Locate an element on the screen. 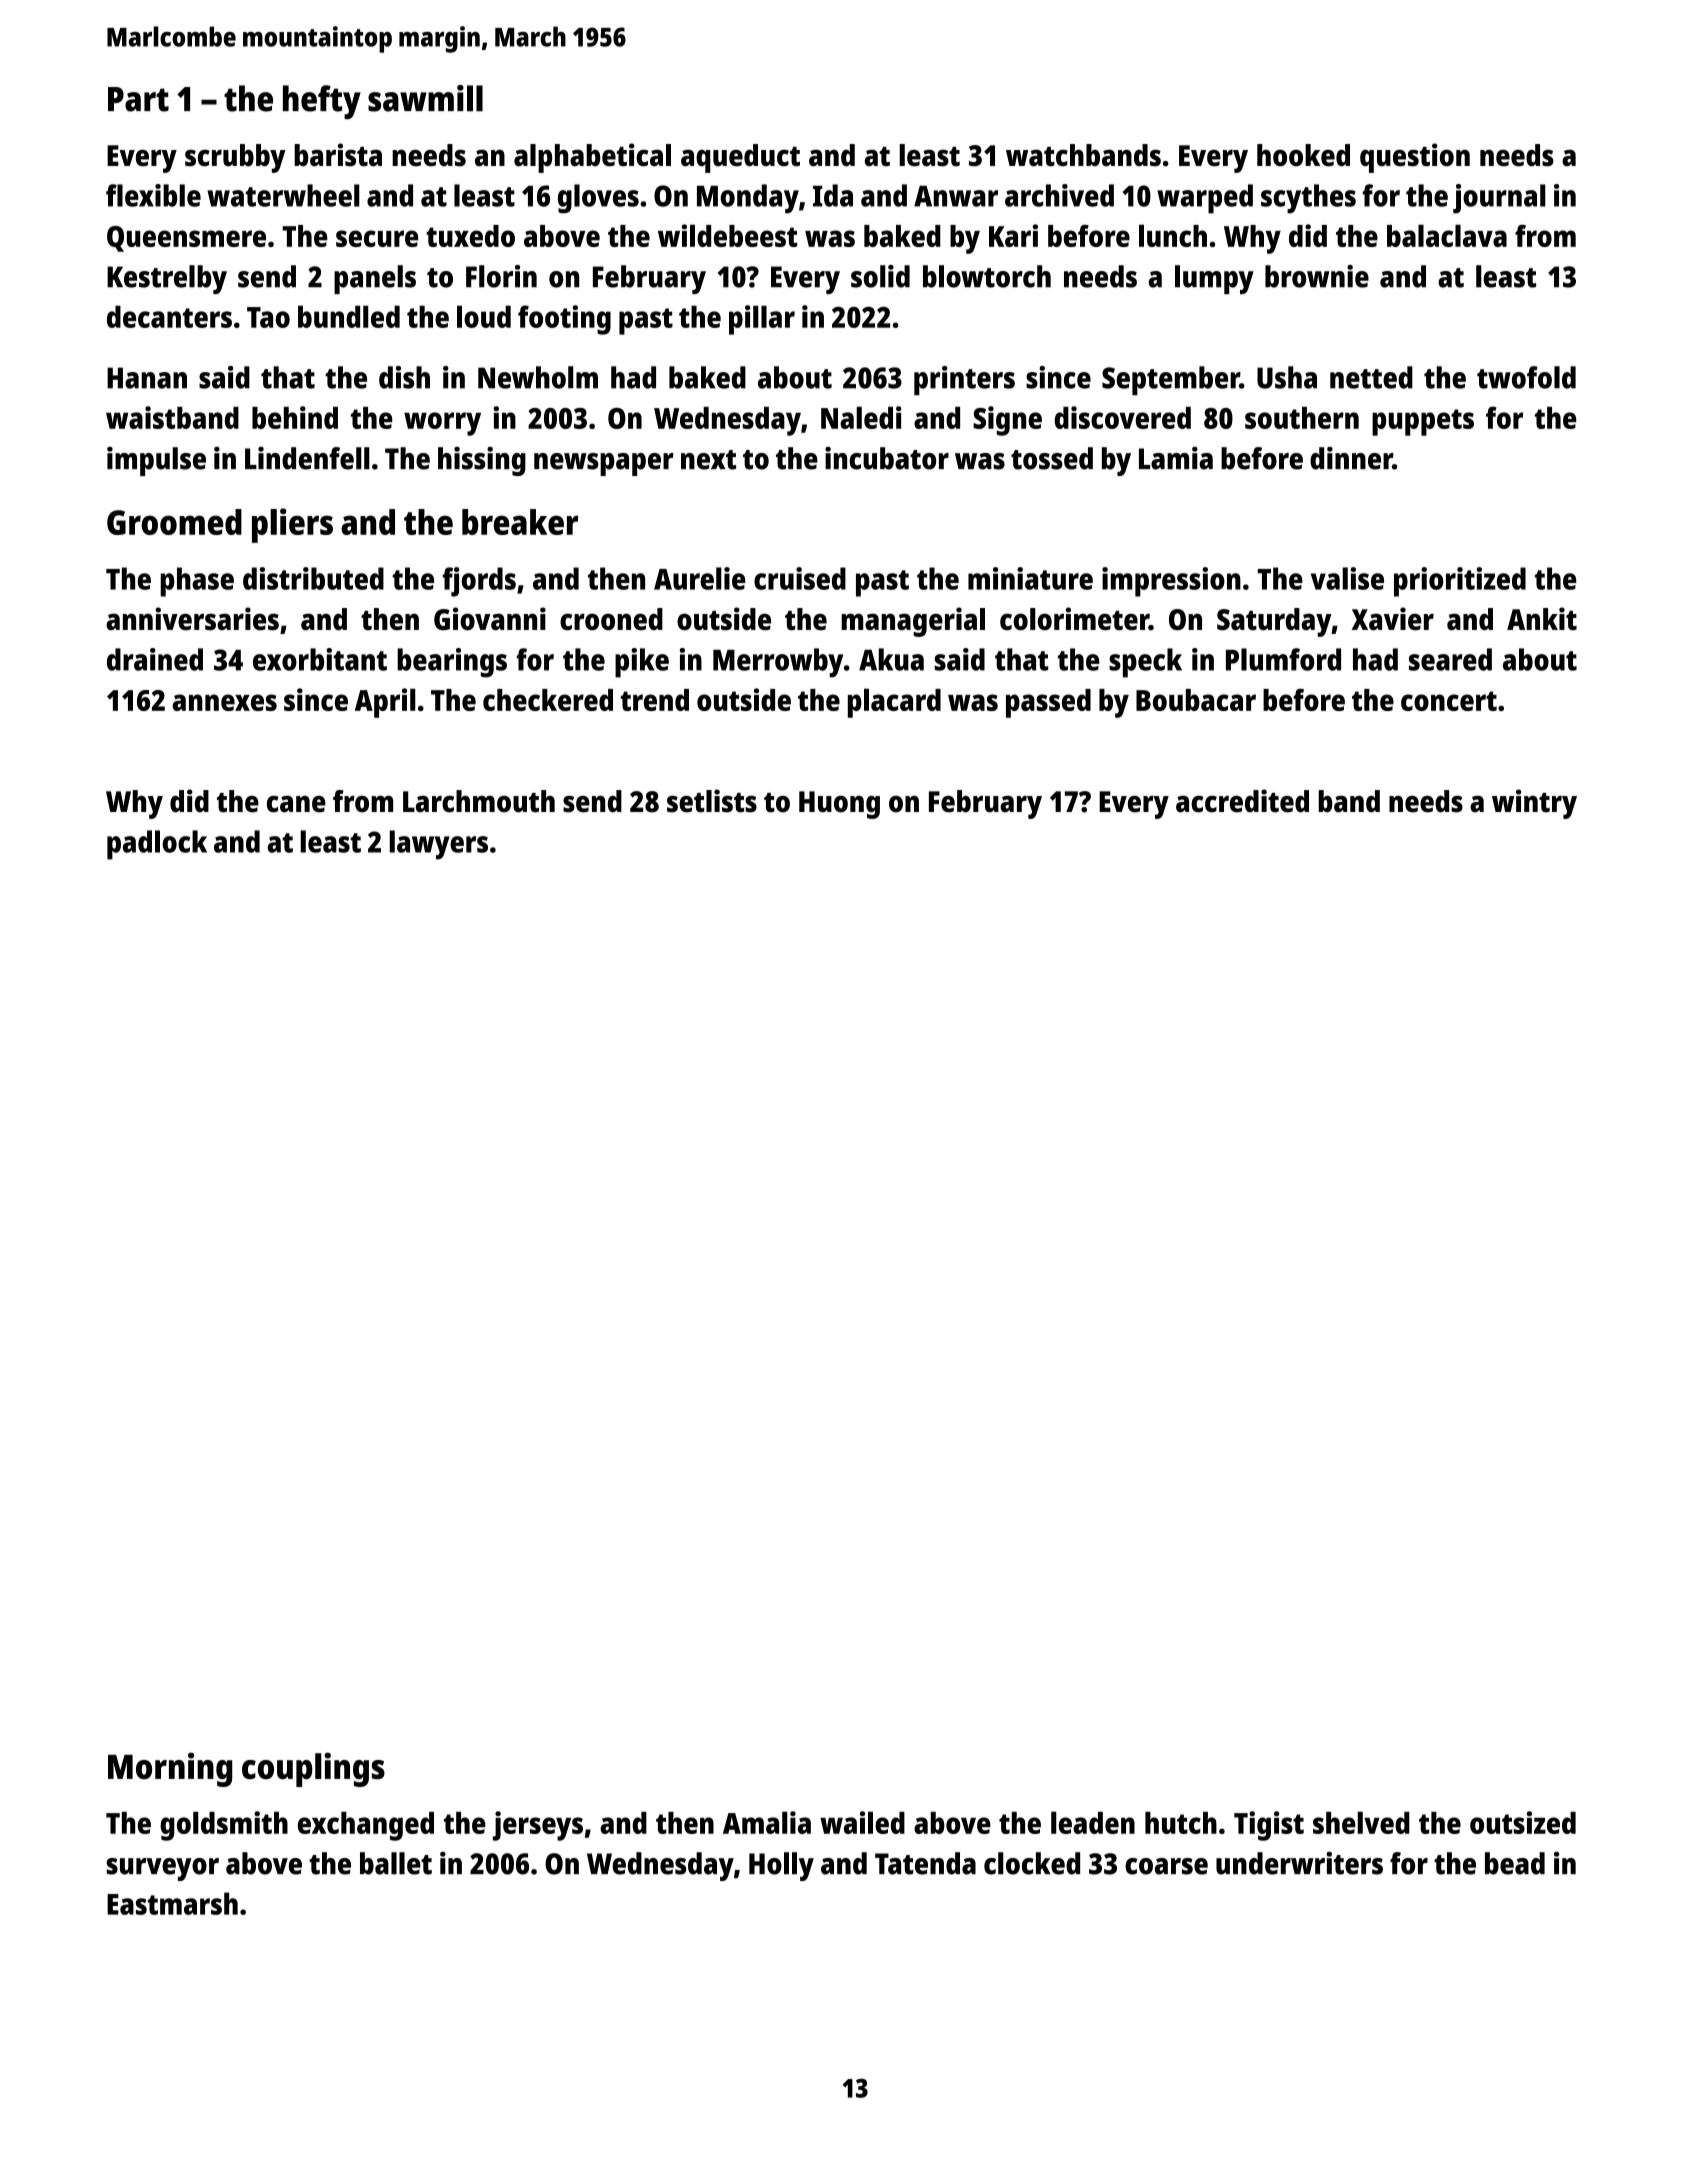  setlists is located at coordinates (712, 801).
